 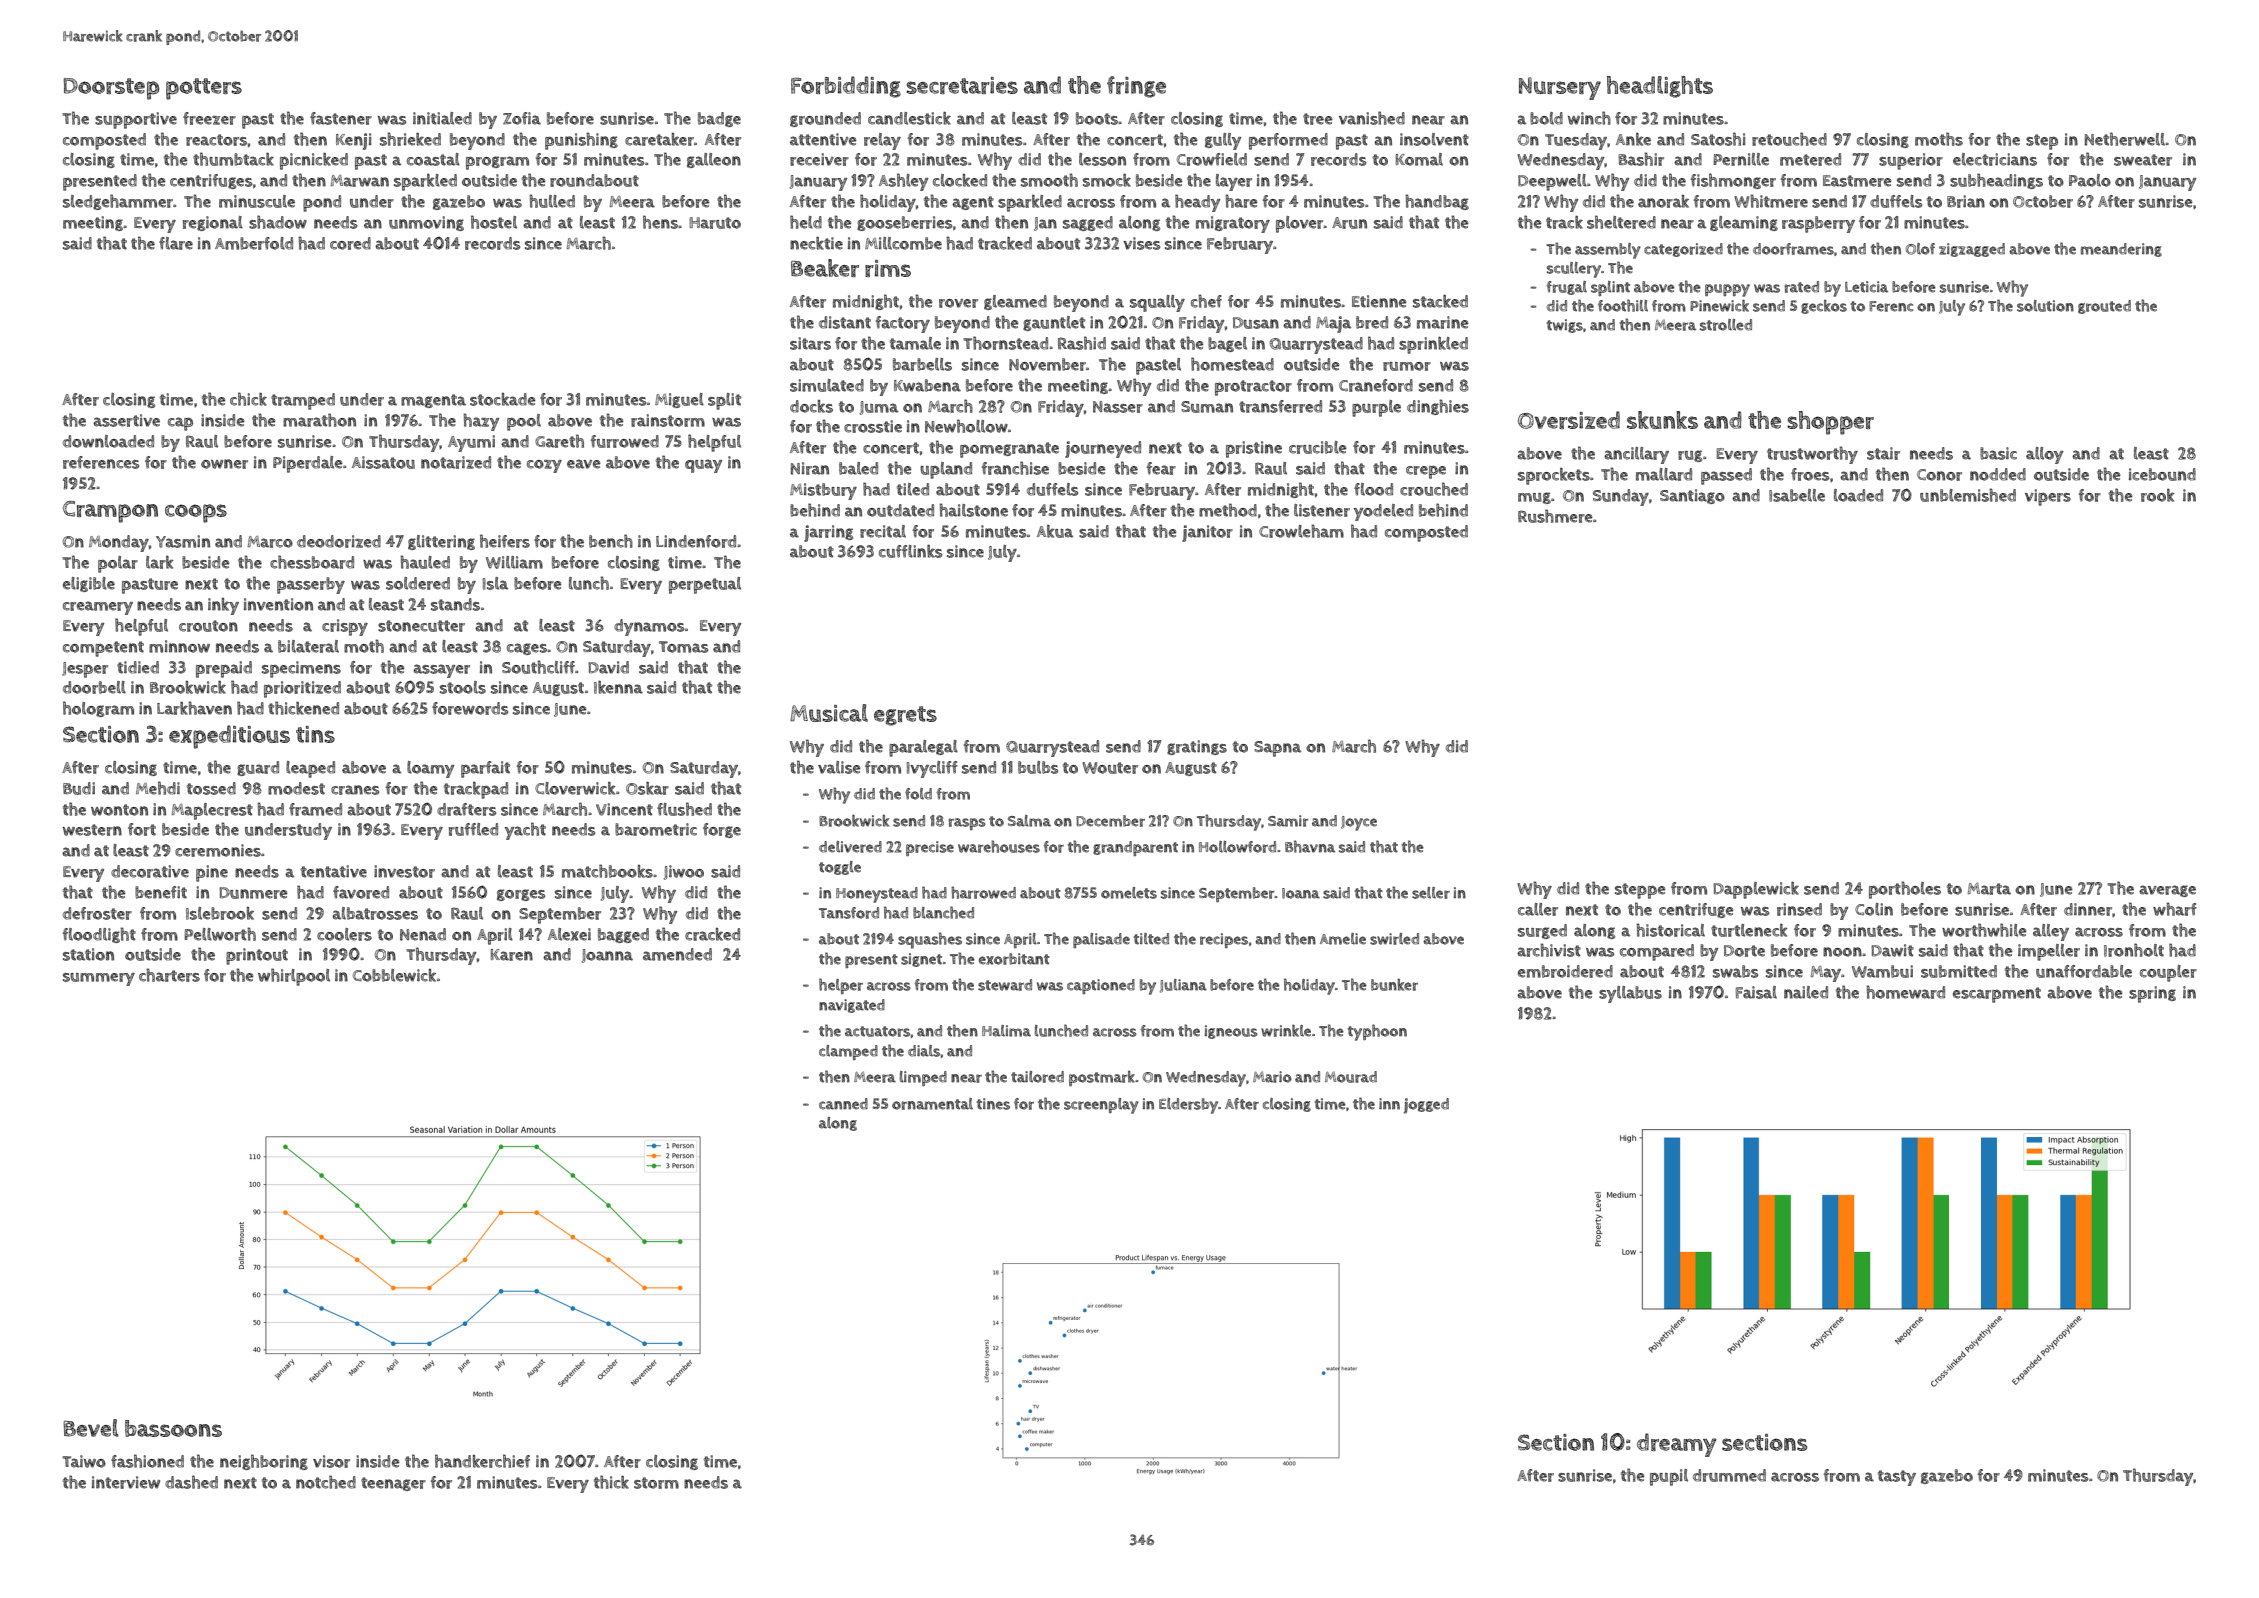 What do you see at coordinates (2152, 994) in the image?
I see `spring` at bounding box center [2152, 994].
